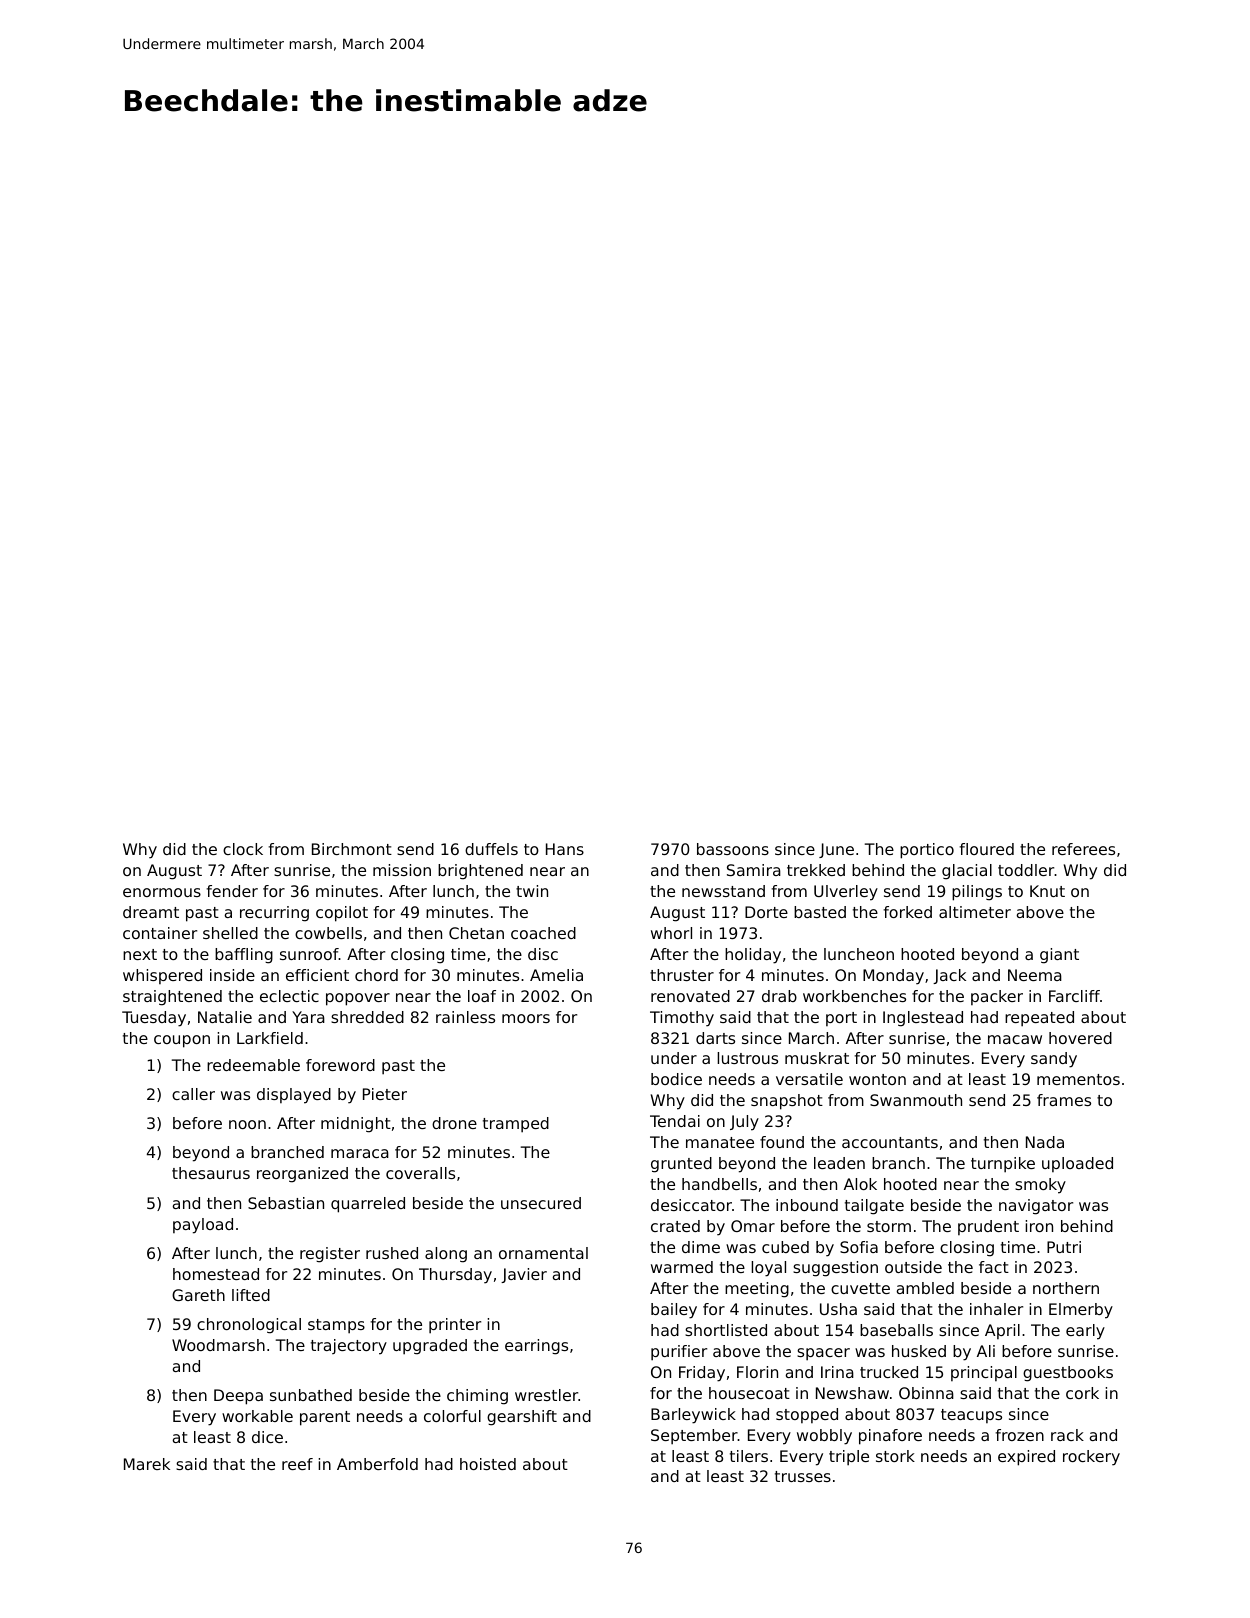 Image resolution: width=1250 pixels, height=1618 pixels. What do you see at coordinates (1059, 956) in the document?
I see `giant` at bounding box center [1059, 956].
